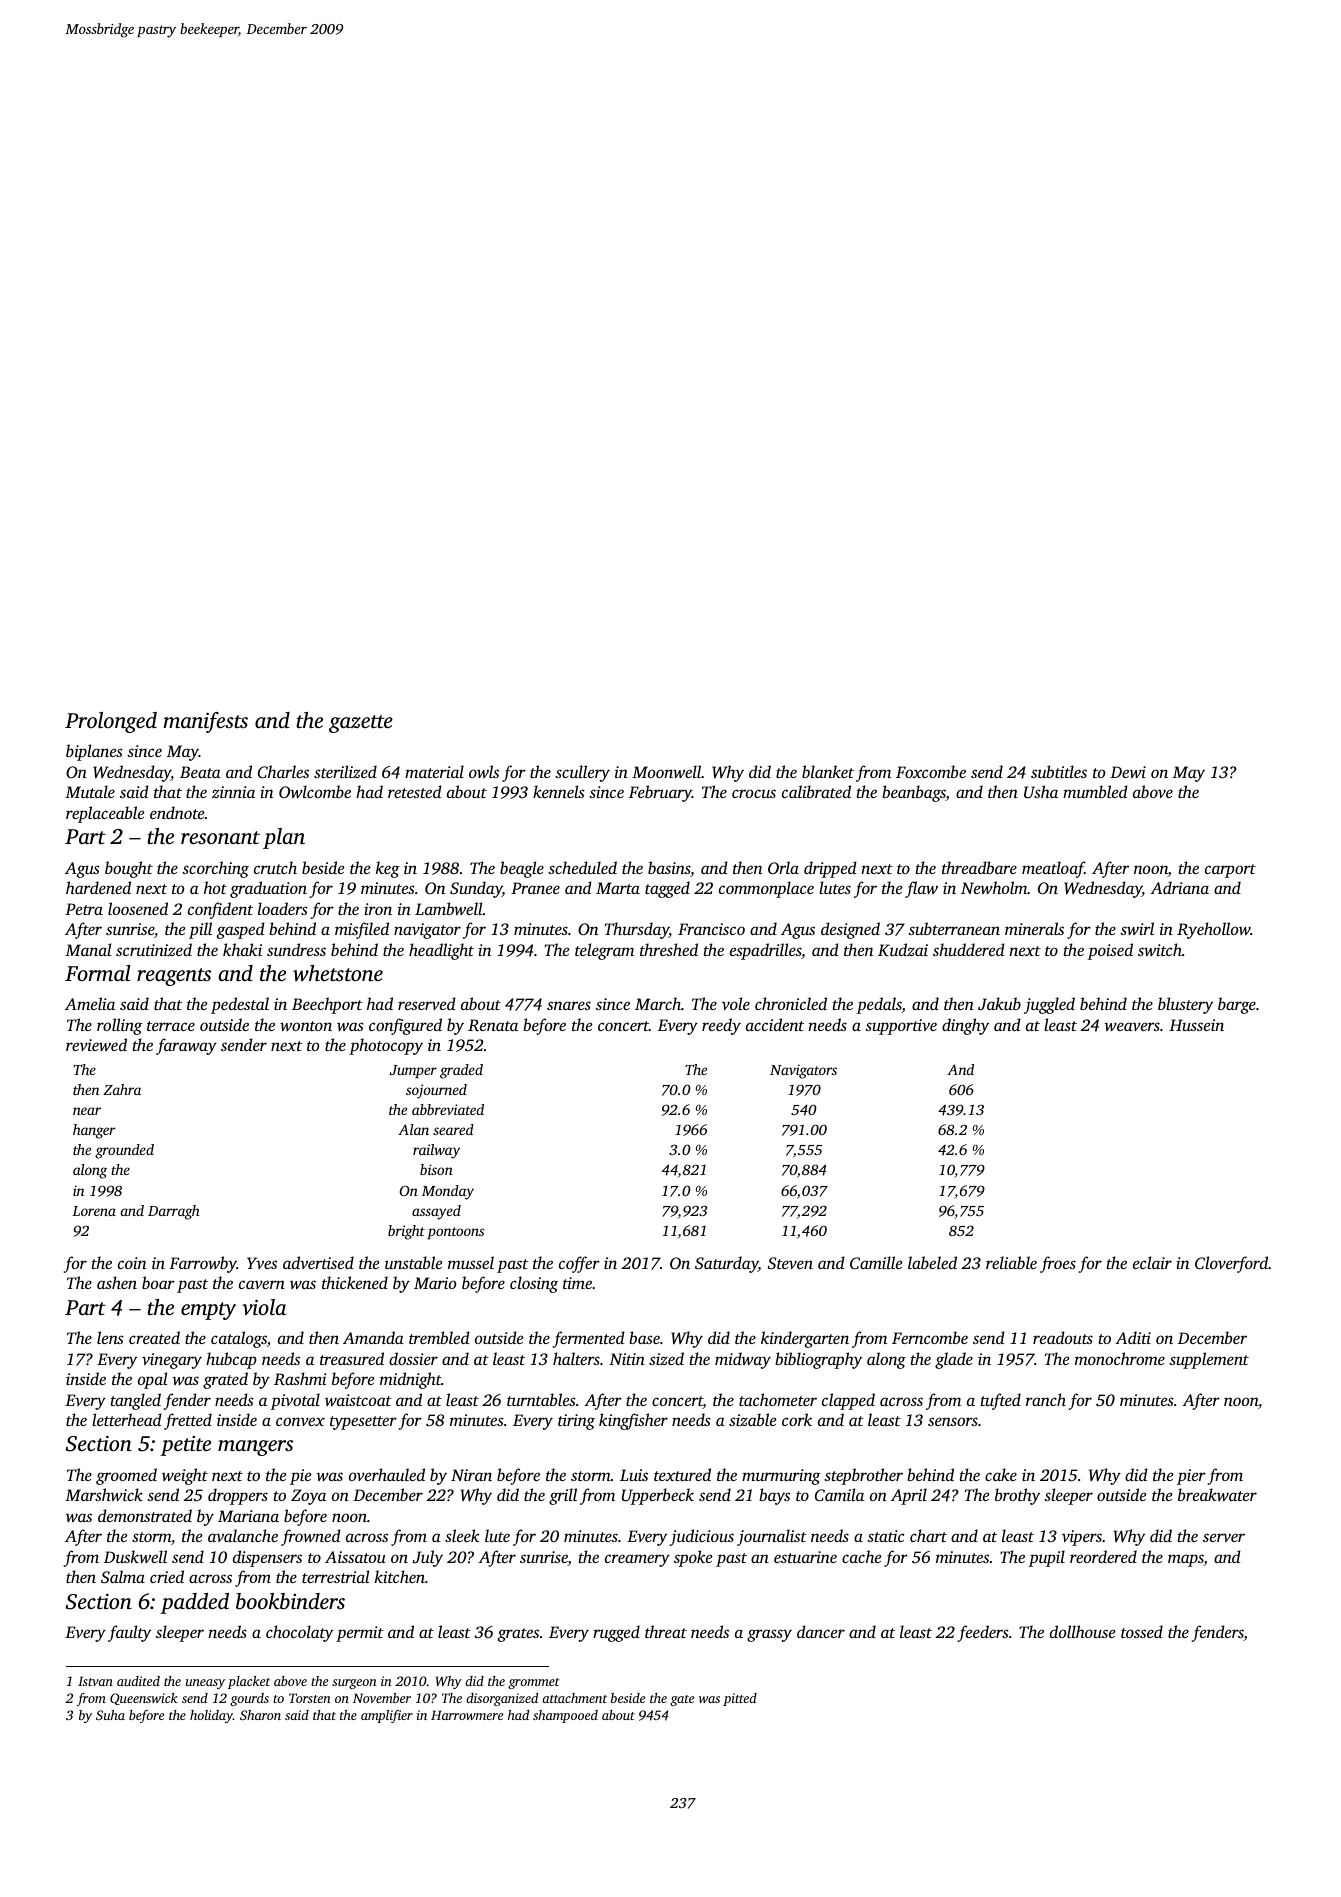  I want to click on Lorena, so click(94, 1211).
